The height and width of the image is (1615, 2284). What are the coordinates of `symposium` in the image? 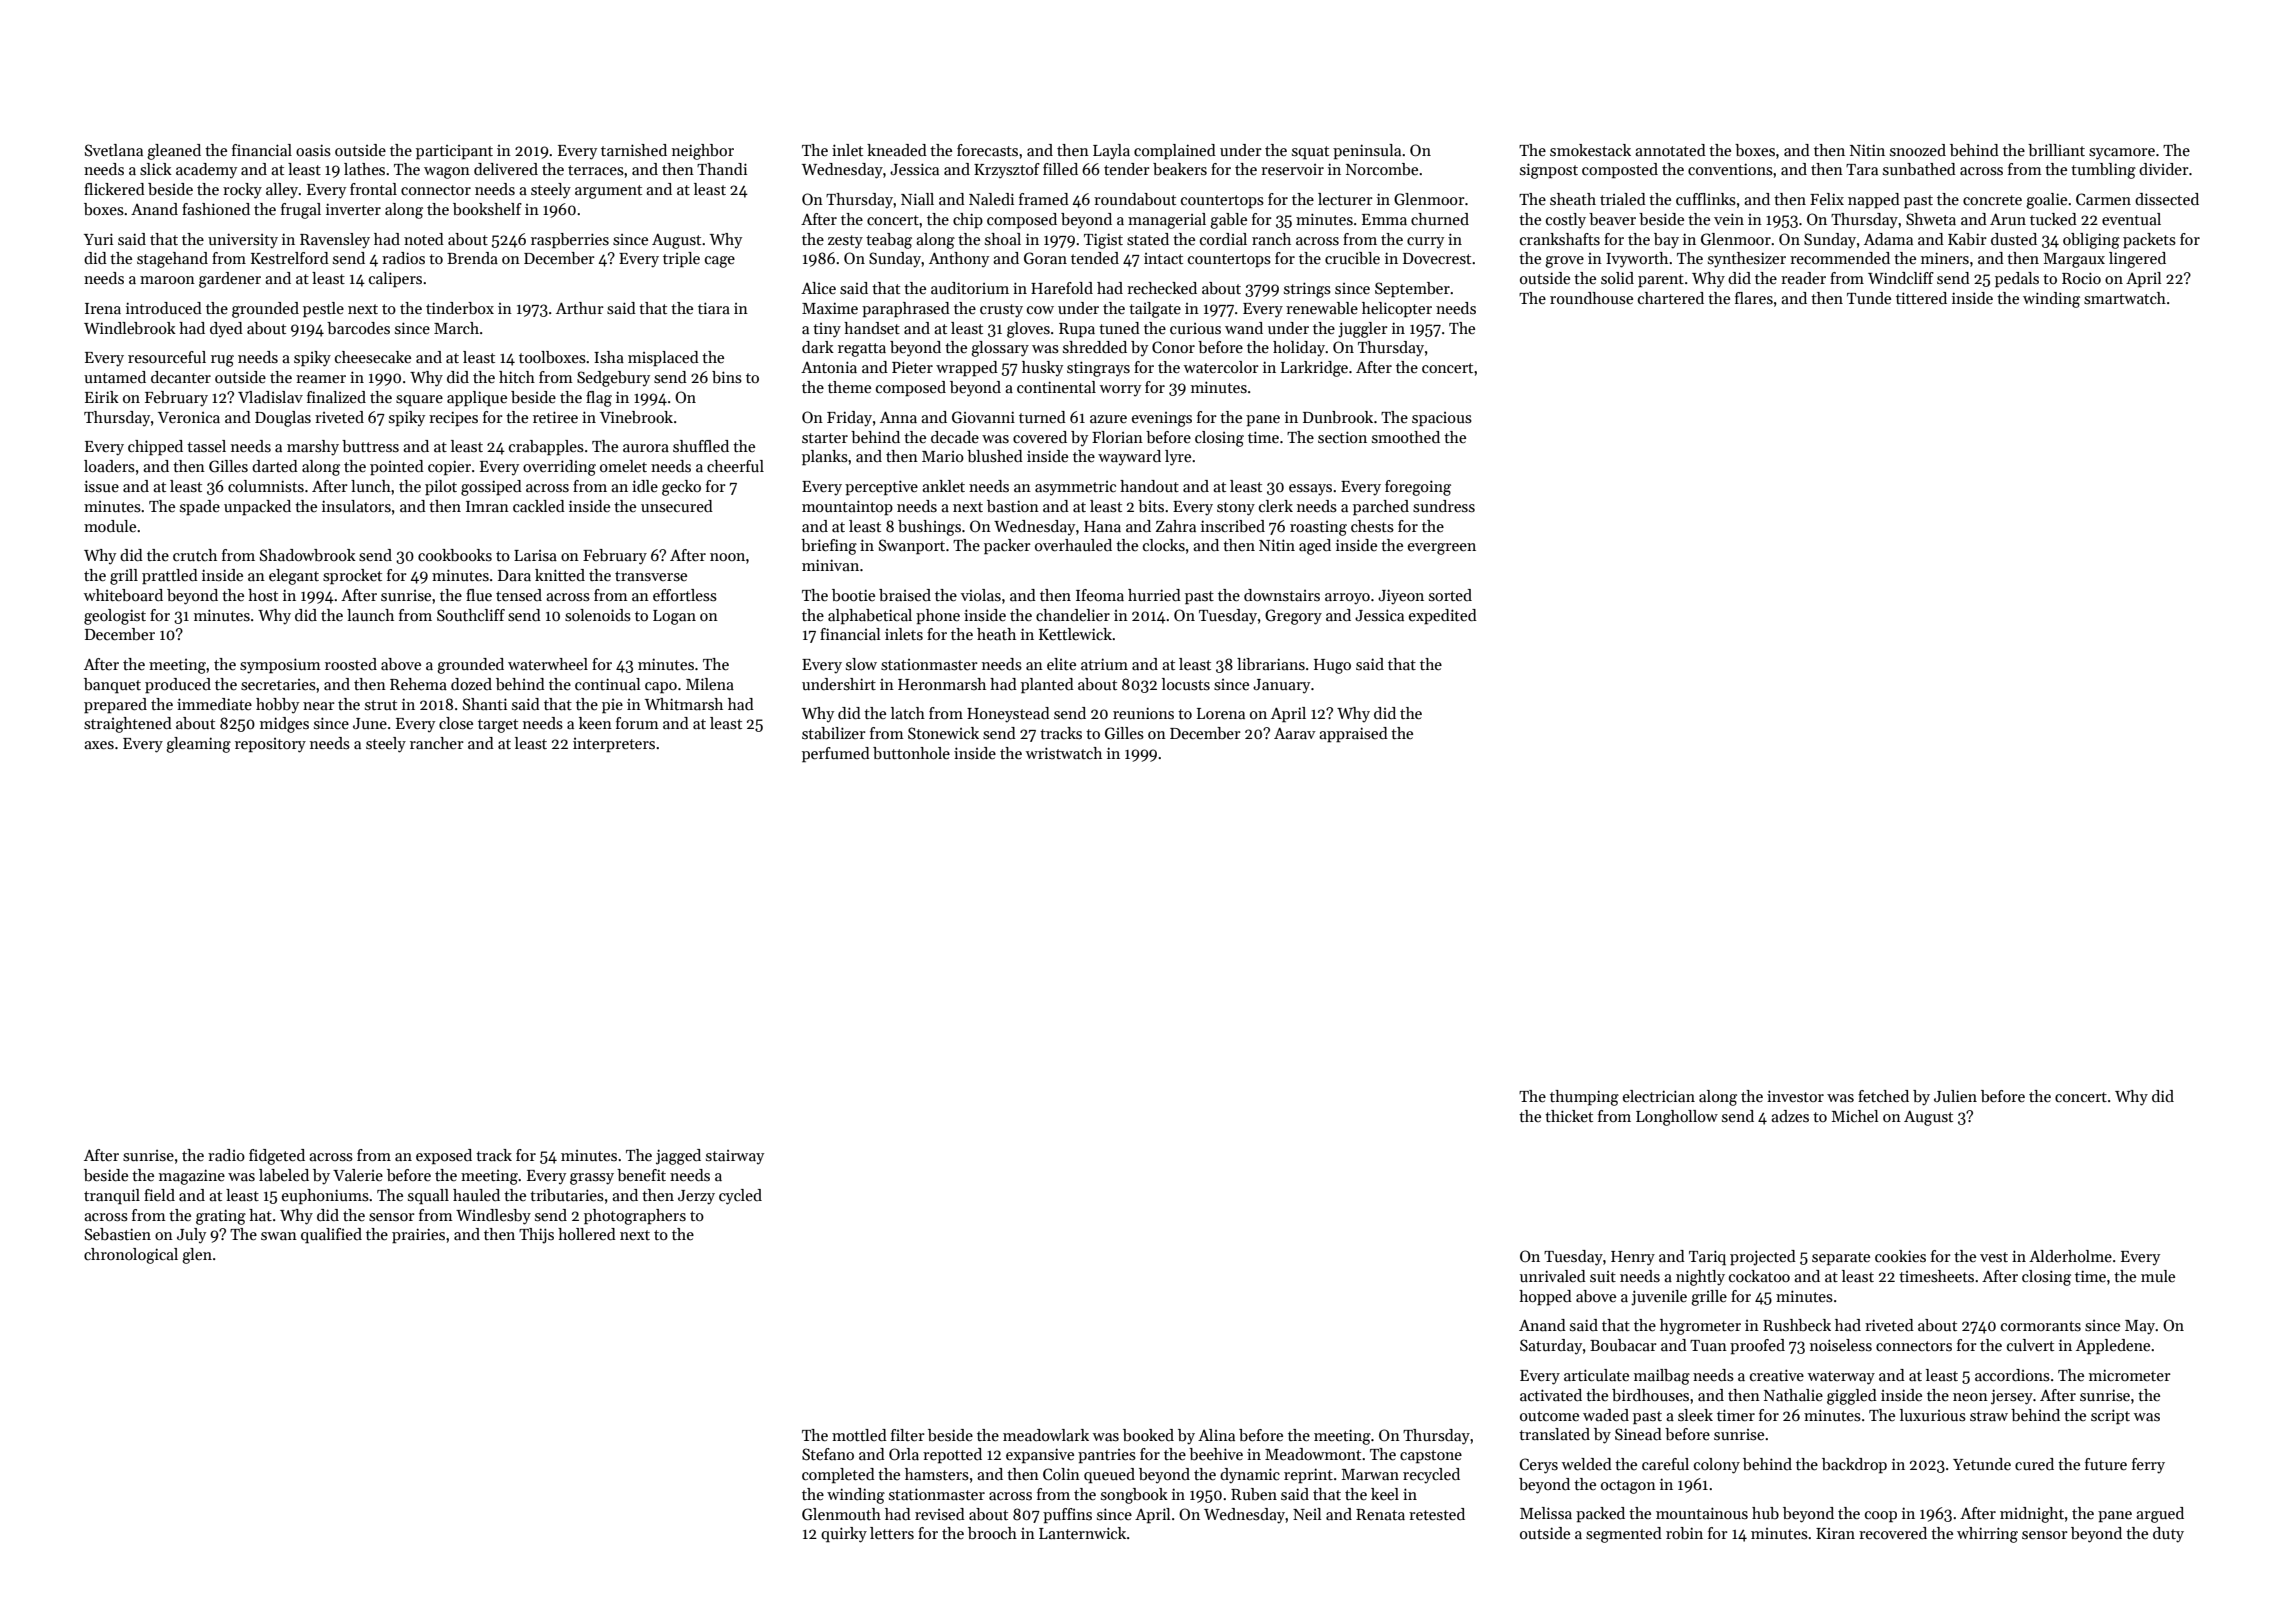 It's located at (280, 666).
